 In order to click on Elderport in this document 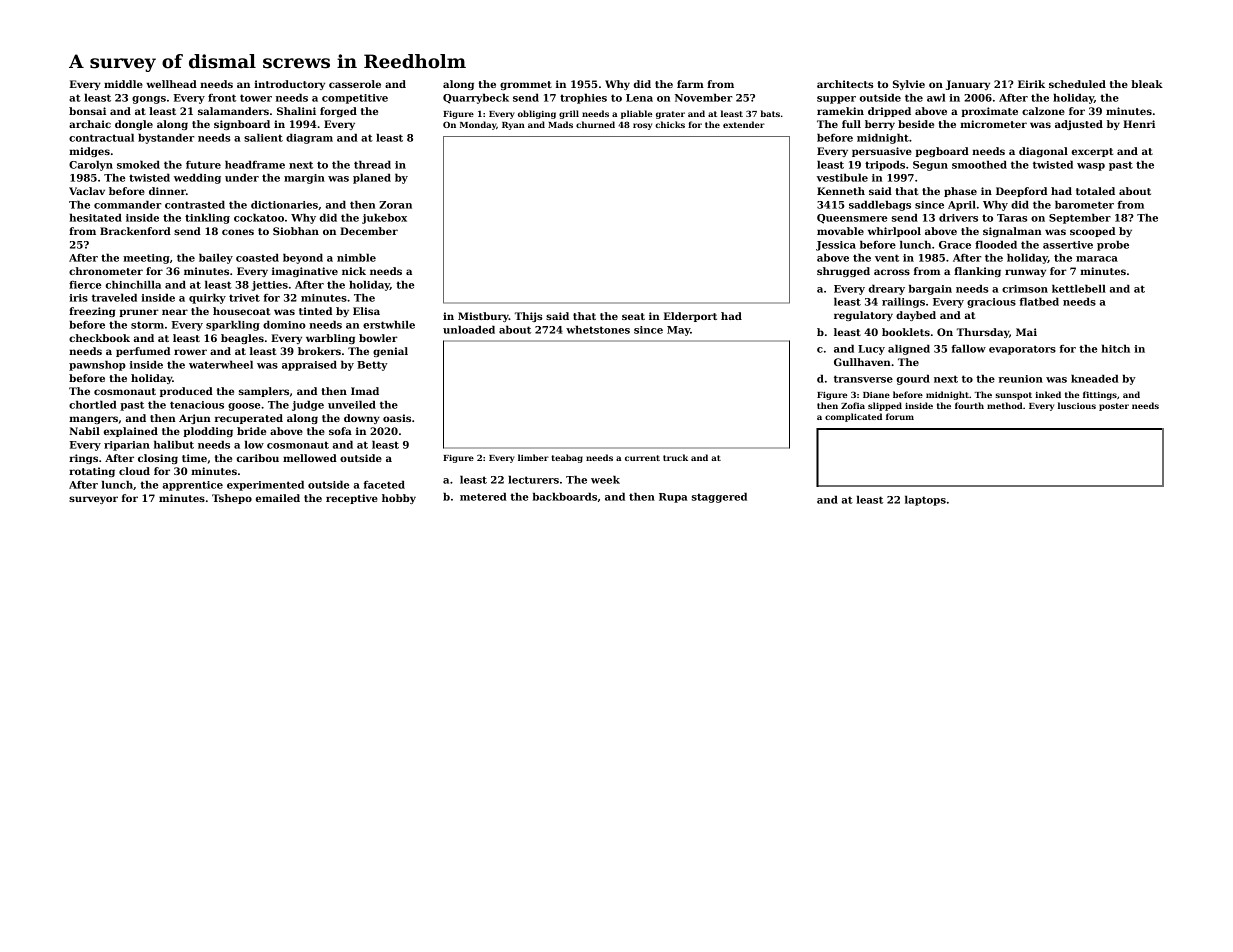, I will do `click(690, 317)`.
